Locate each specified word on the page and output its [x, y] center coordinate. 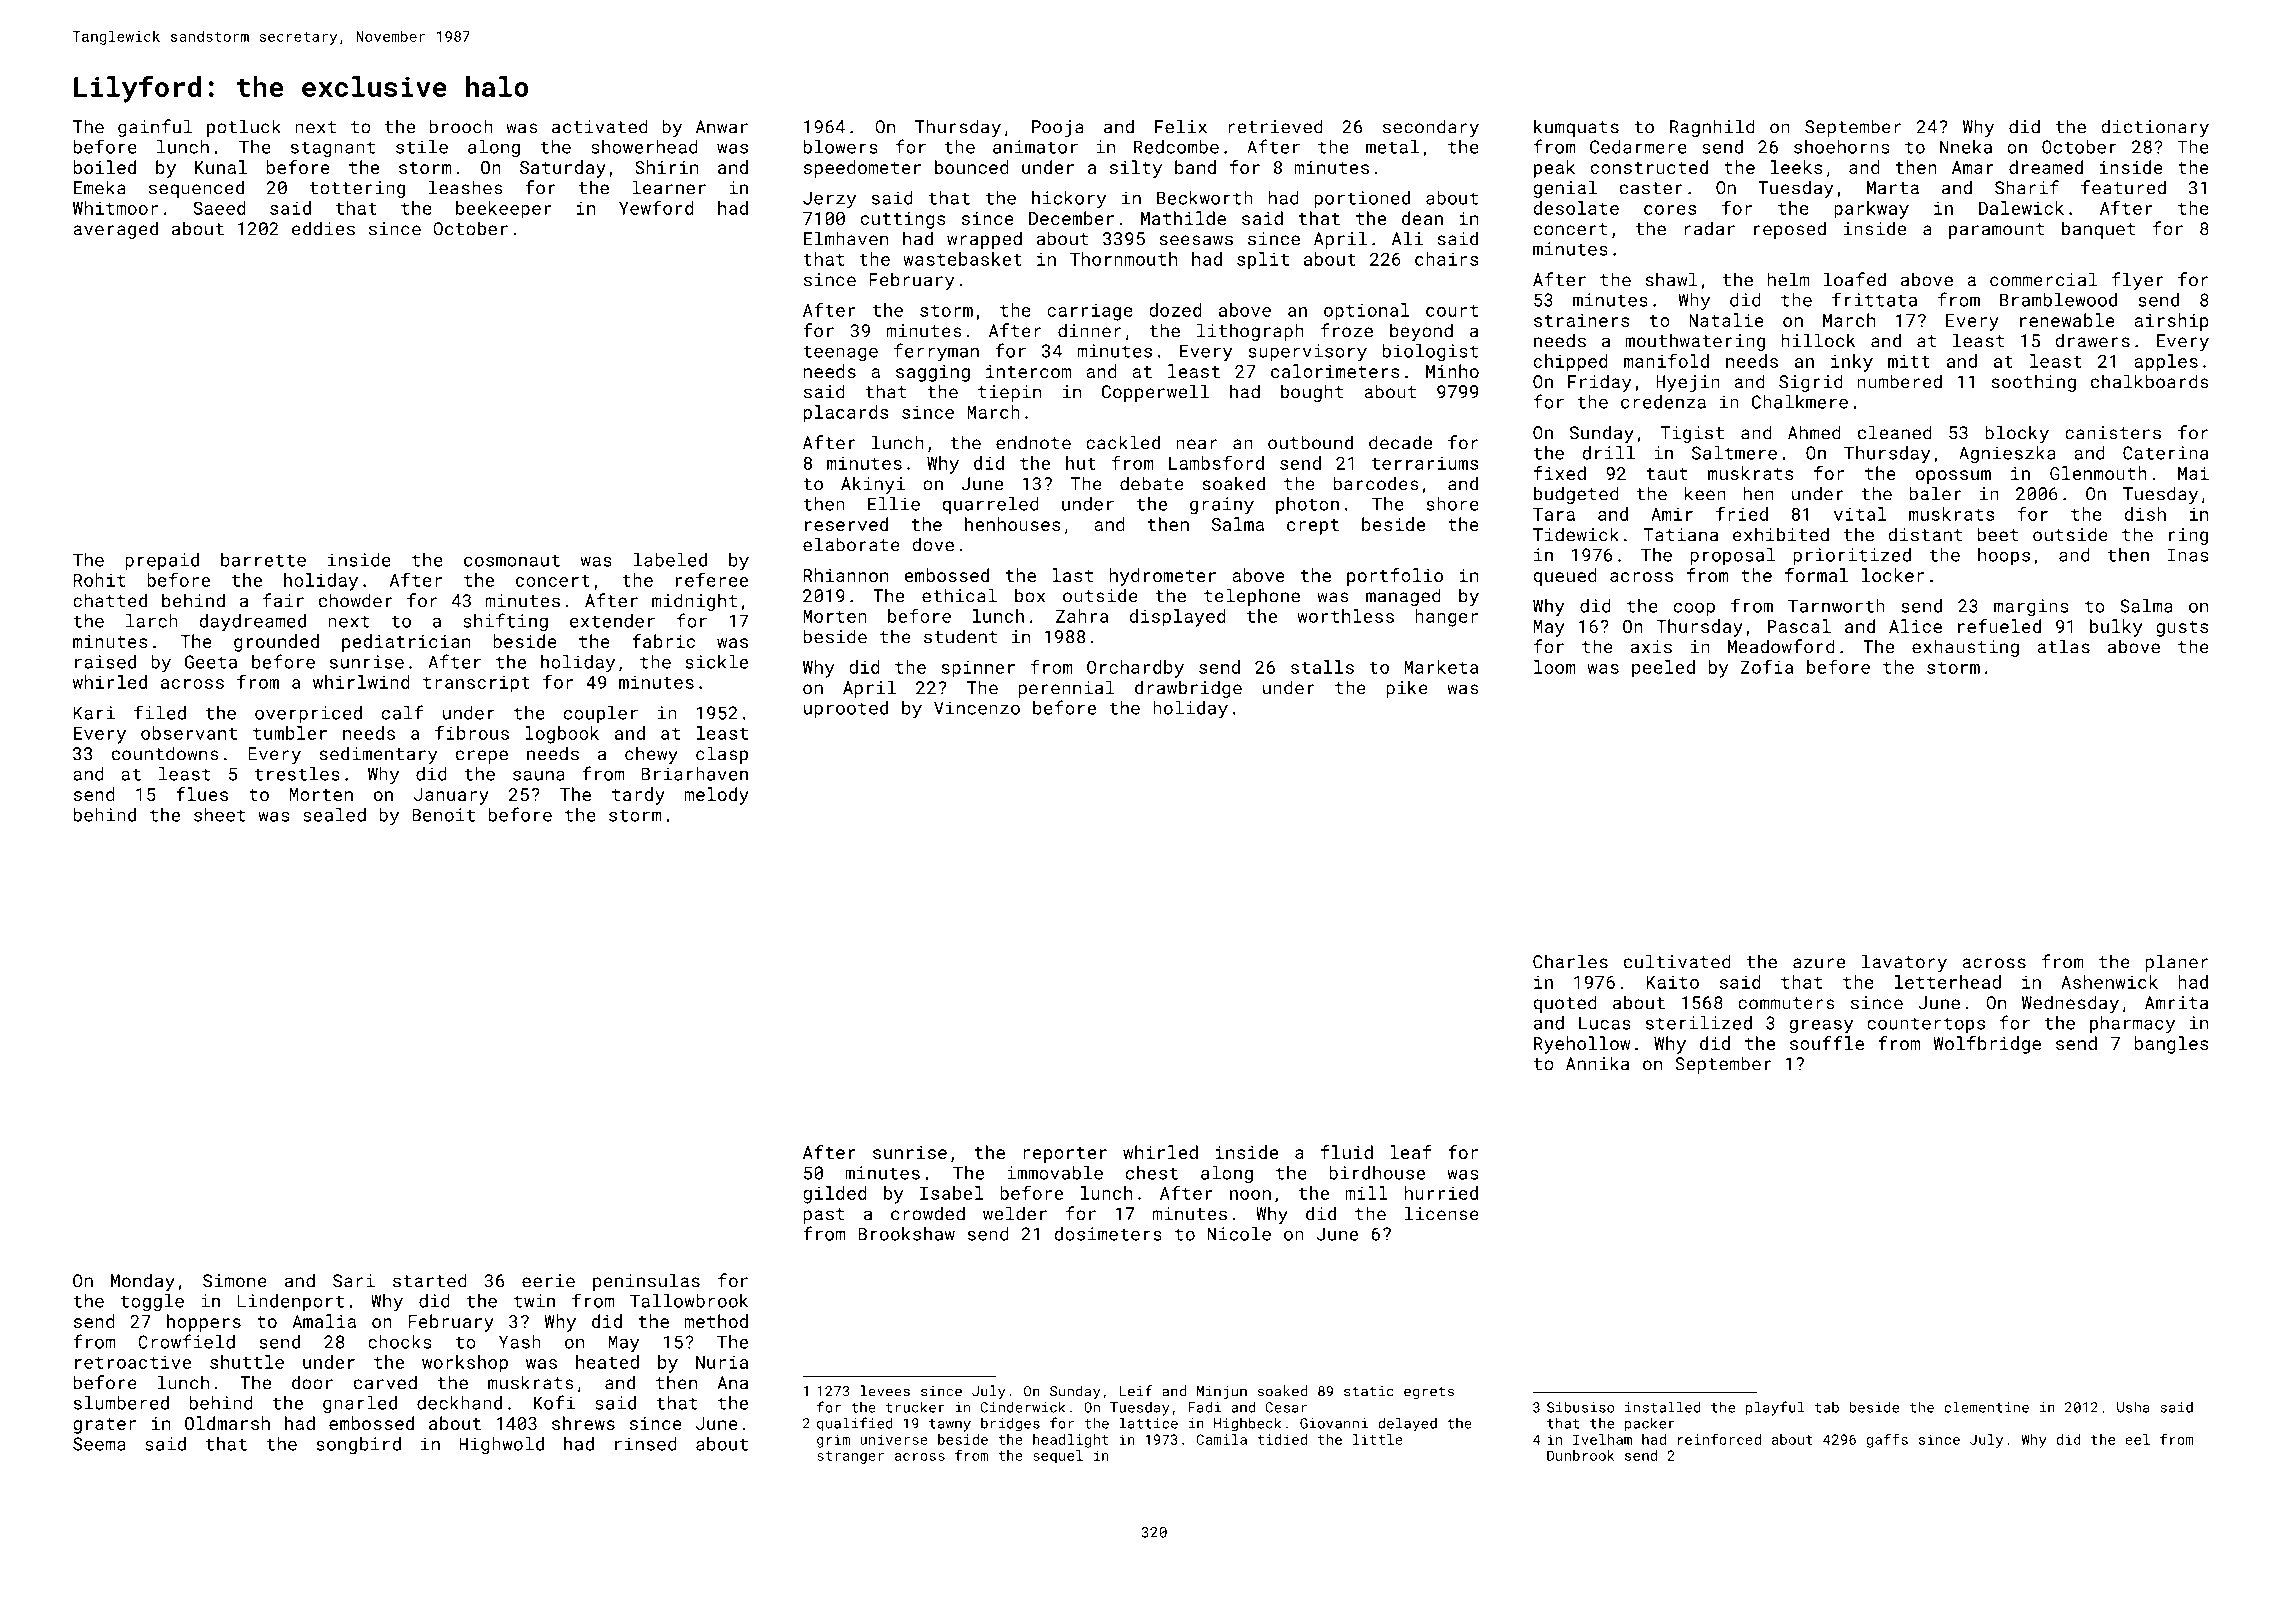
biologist [1430, 353]
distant [1925, 534]
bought [1312, 393]
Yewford [656, 207]
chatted [110, 600]
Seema [99, 1444]
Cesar [1286, 1407]
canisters [2113, 433]
